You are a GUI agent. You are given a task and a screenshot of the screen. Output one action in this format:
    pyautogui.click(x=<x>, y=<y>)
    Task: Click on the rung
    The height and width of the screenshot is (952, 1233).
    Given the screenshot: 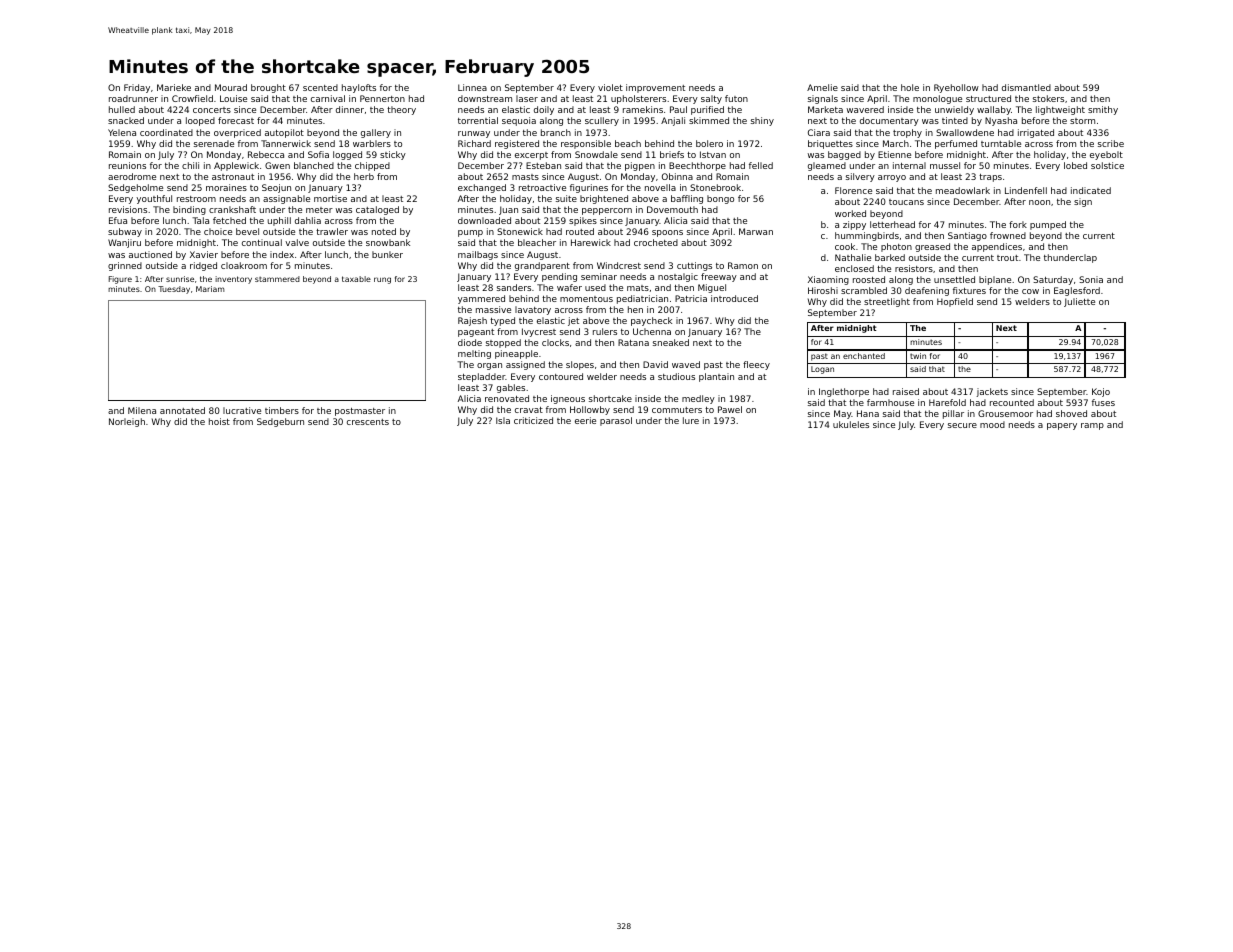 What is the action you would take?
    pyautogui.click(x=382, y=280)
